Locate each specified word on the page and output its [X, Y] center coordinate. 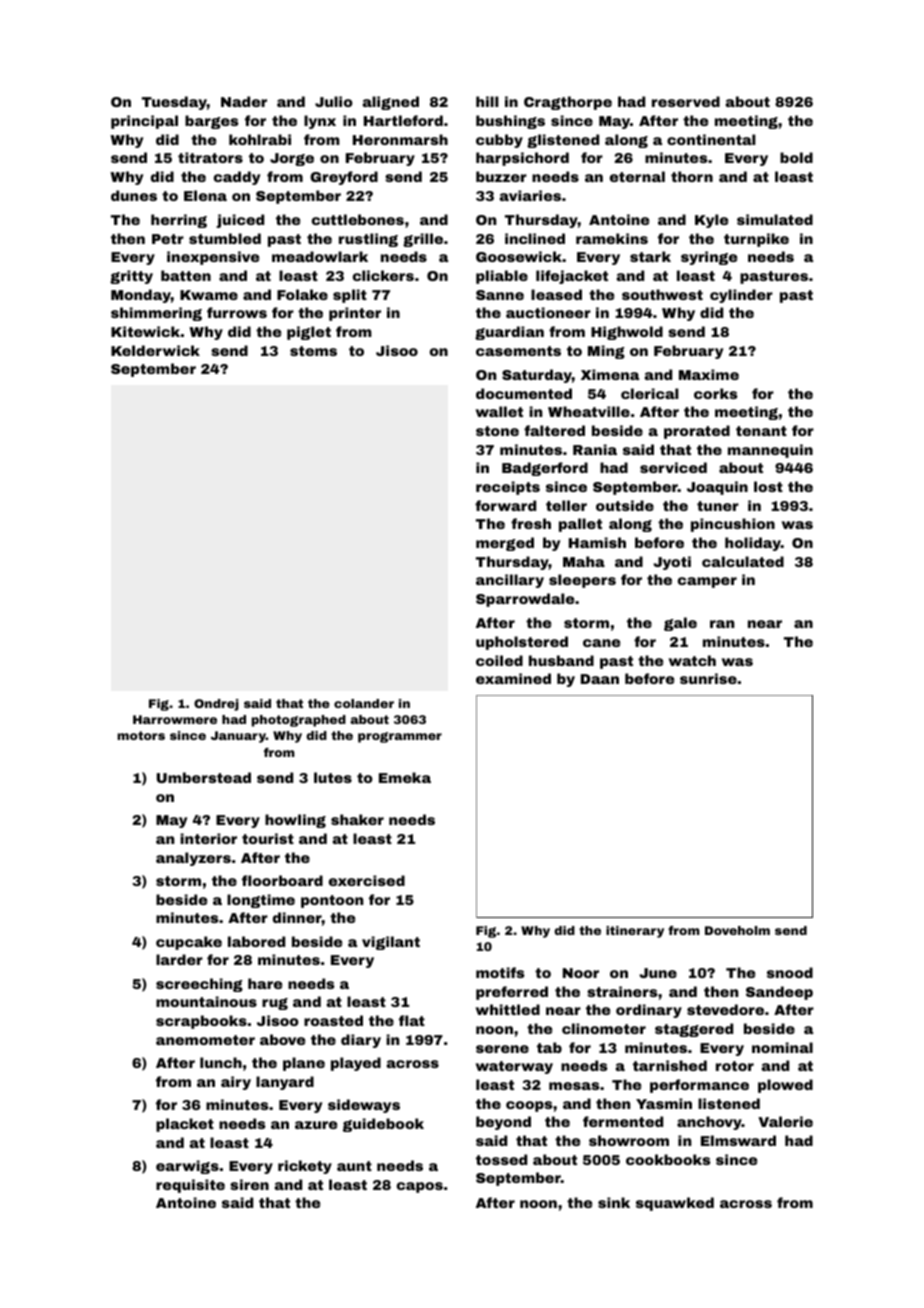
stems [313, 351]
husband [561, 660]
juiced [240, 221]
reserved [686, 101]
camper [707, 582]
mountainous [206, 1001]
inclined [535, 238]
